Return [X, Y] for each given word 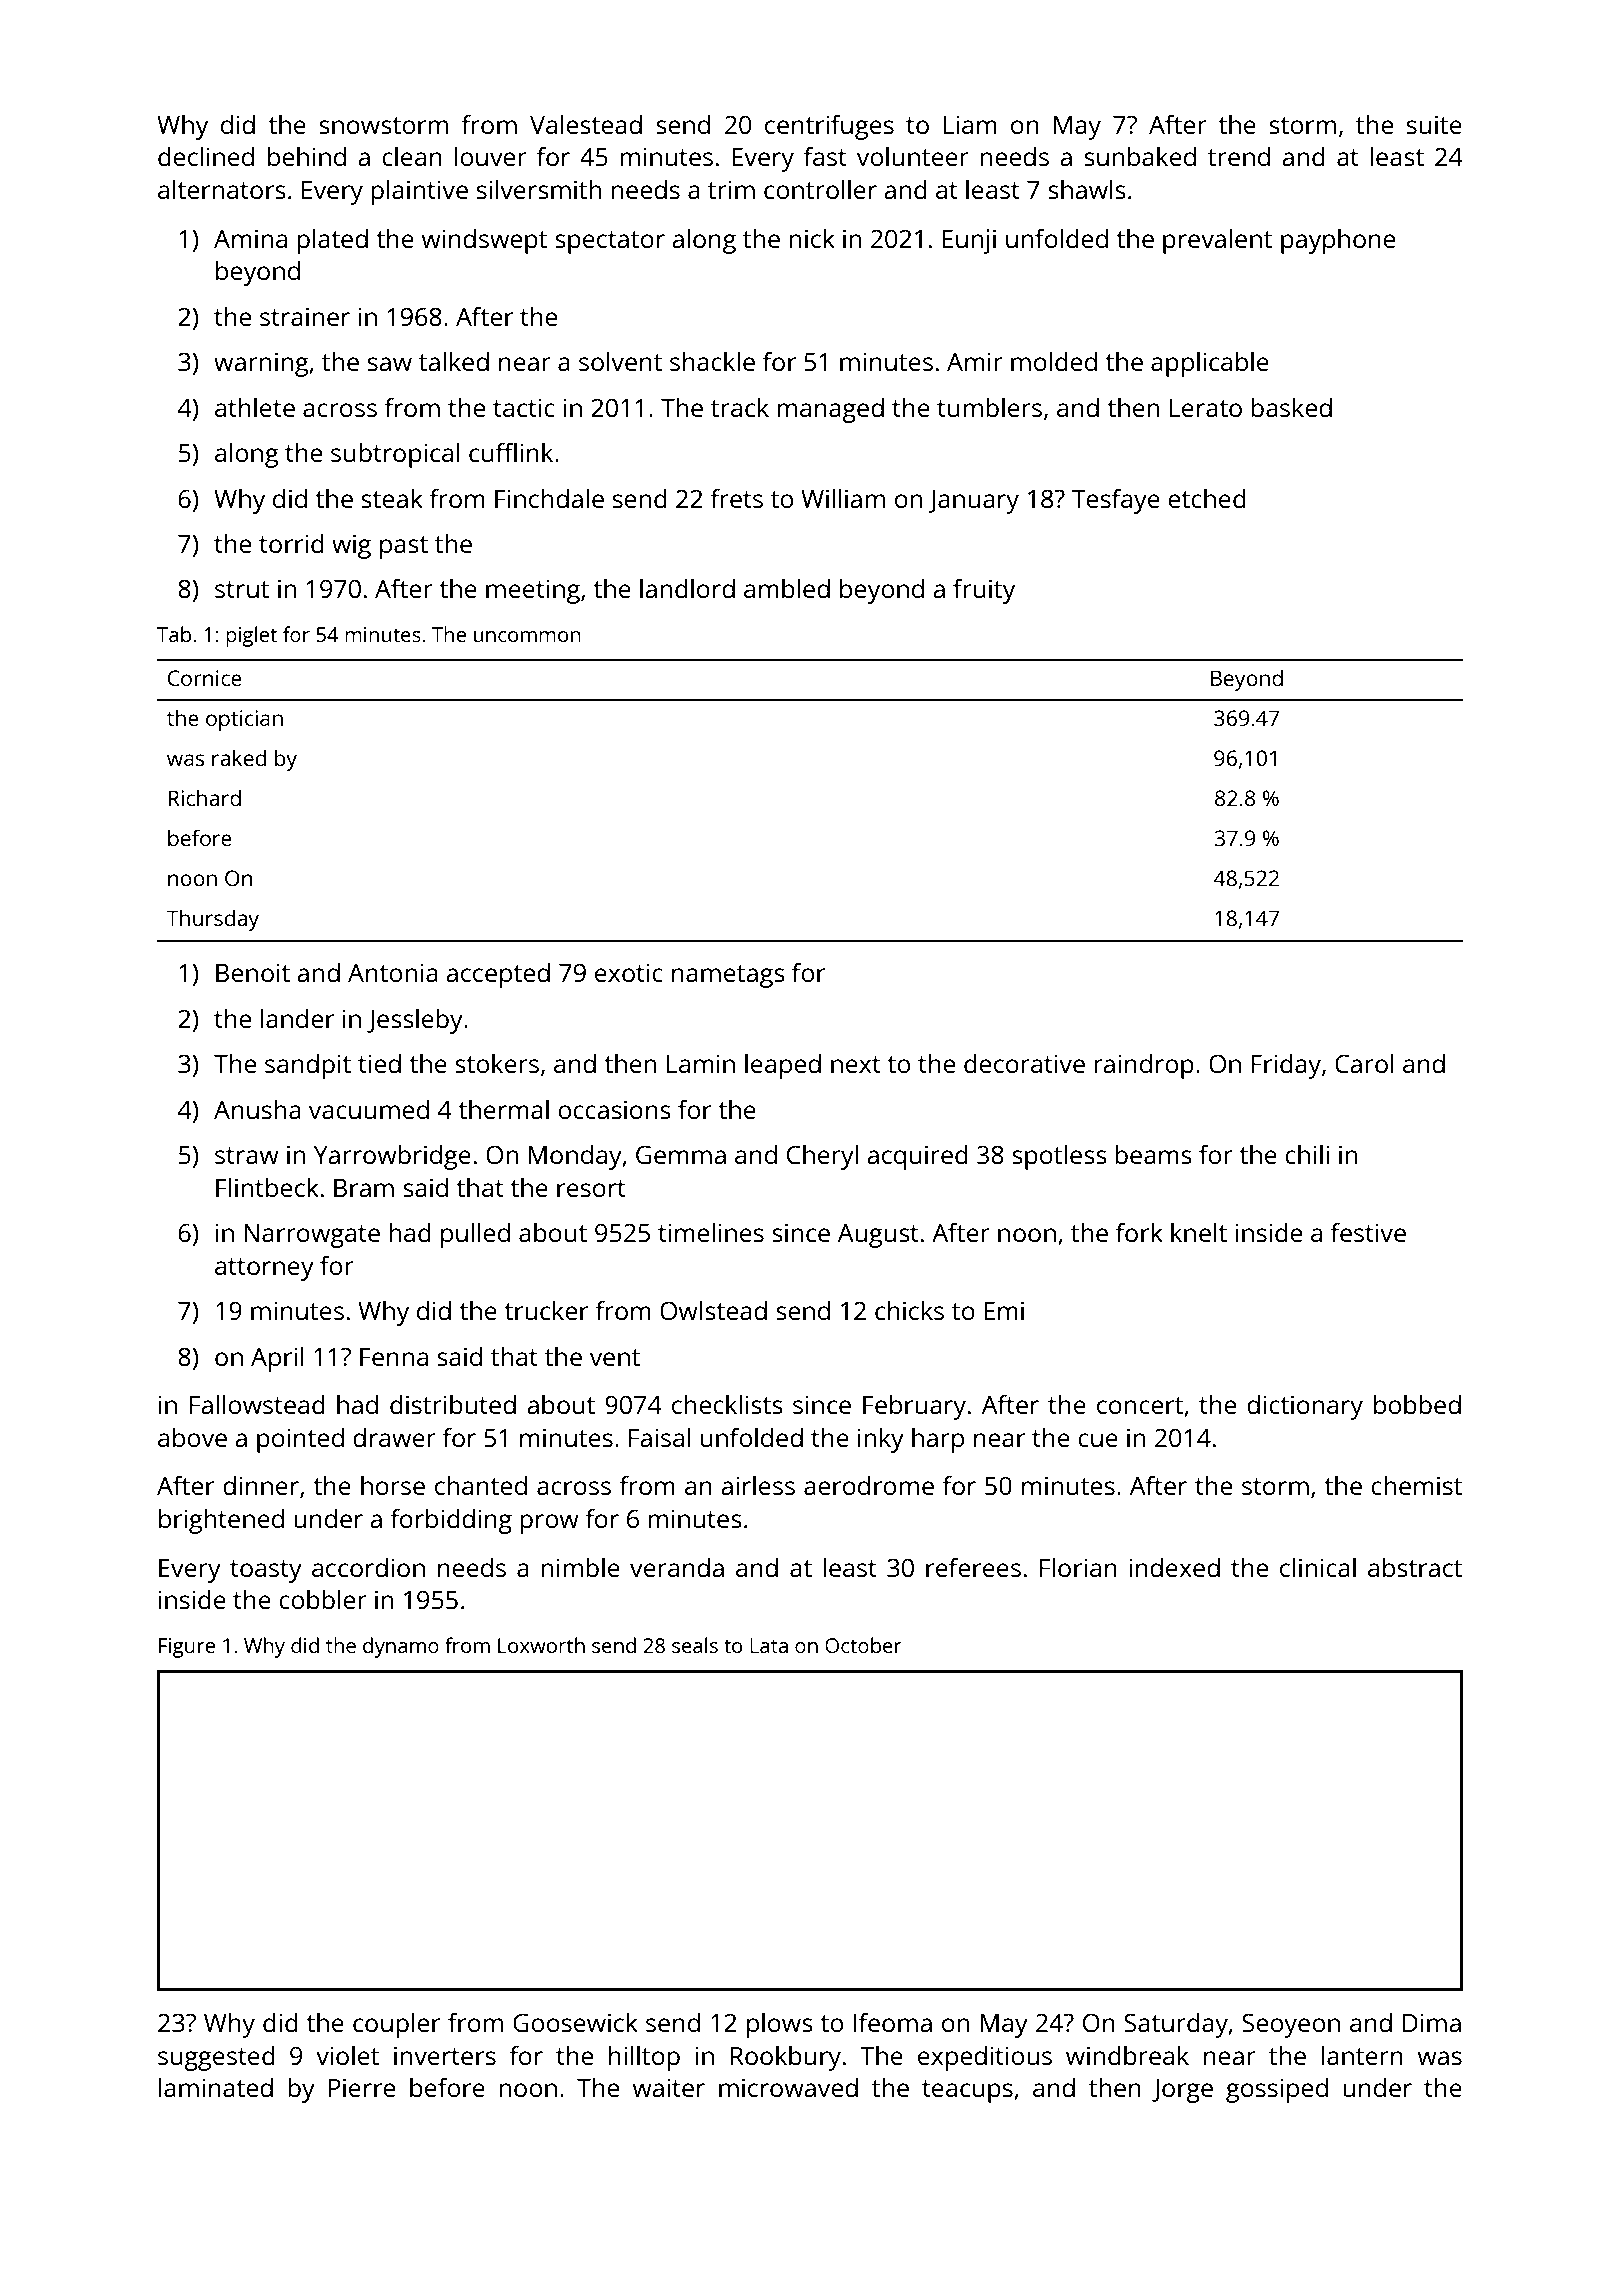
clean [412, 156]
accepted [498, 975]
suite [1434, 124]
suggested [216, 2058]
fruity [984, 591]
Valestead [586, 124]
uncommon [527, 636]
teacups [967, 2091]
